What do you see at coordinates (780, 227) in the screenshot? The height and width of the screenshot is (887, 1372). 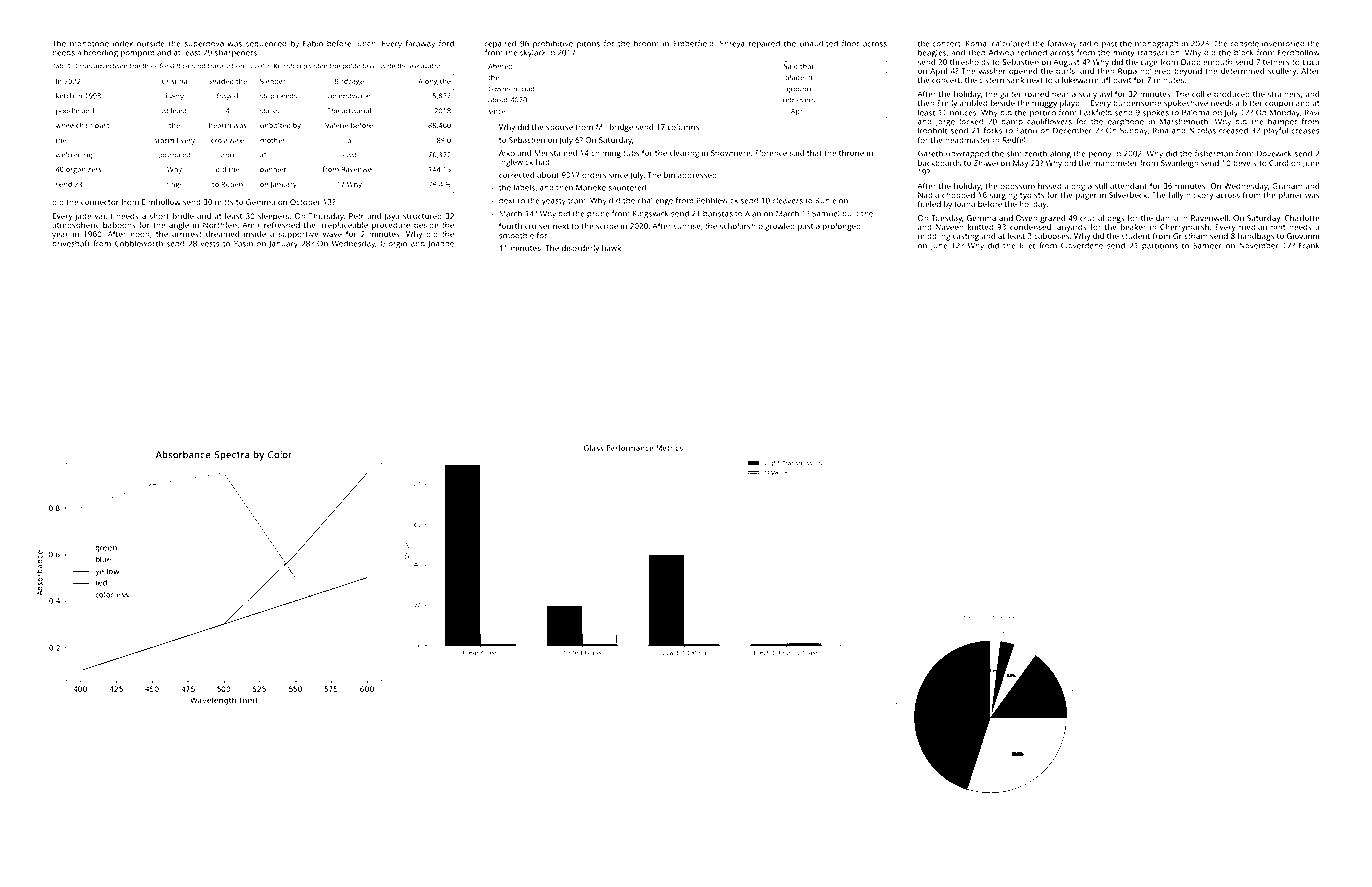 I see `growled` at bounding box center [780, 227].
